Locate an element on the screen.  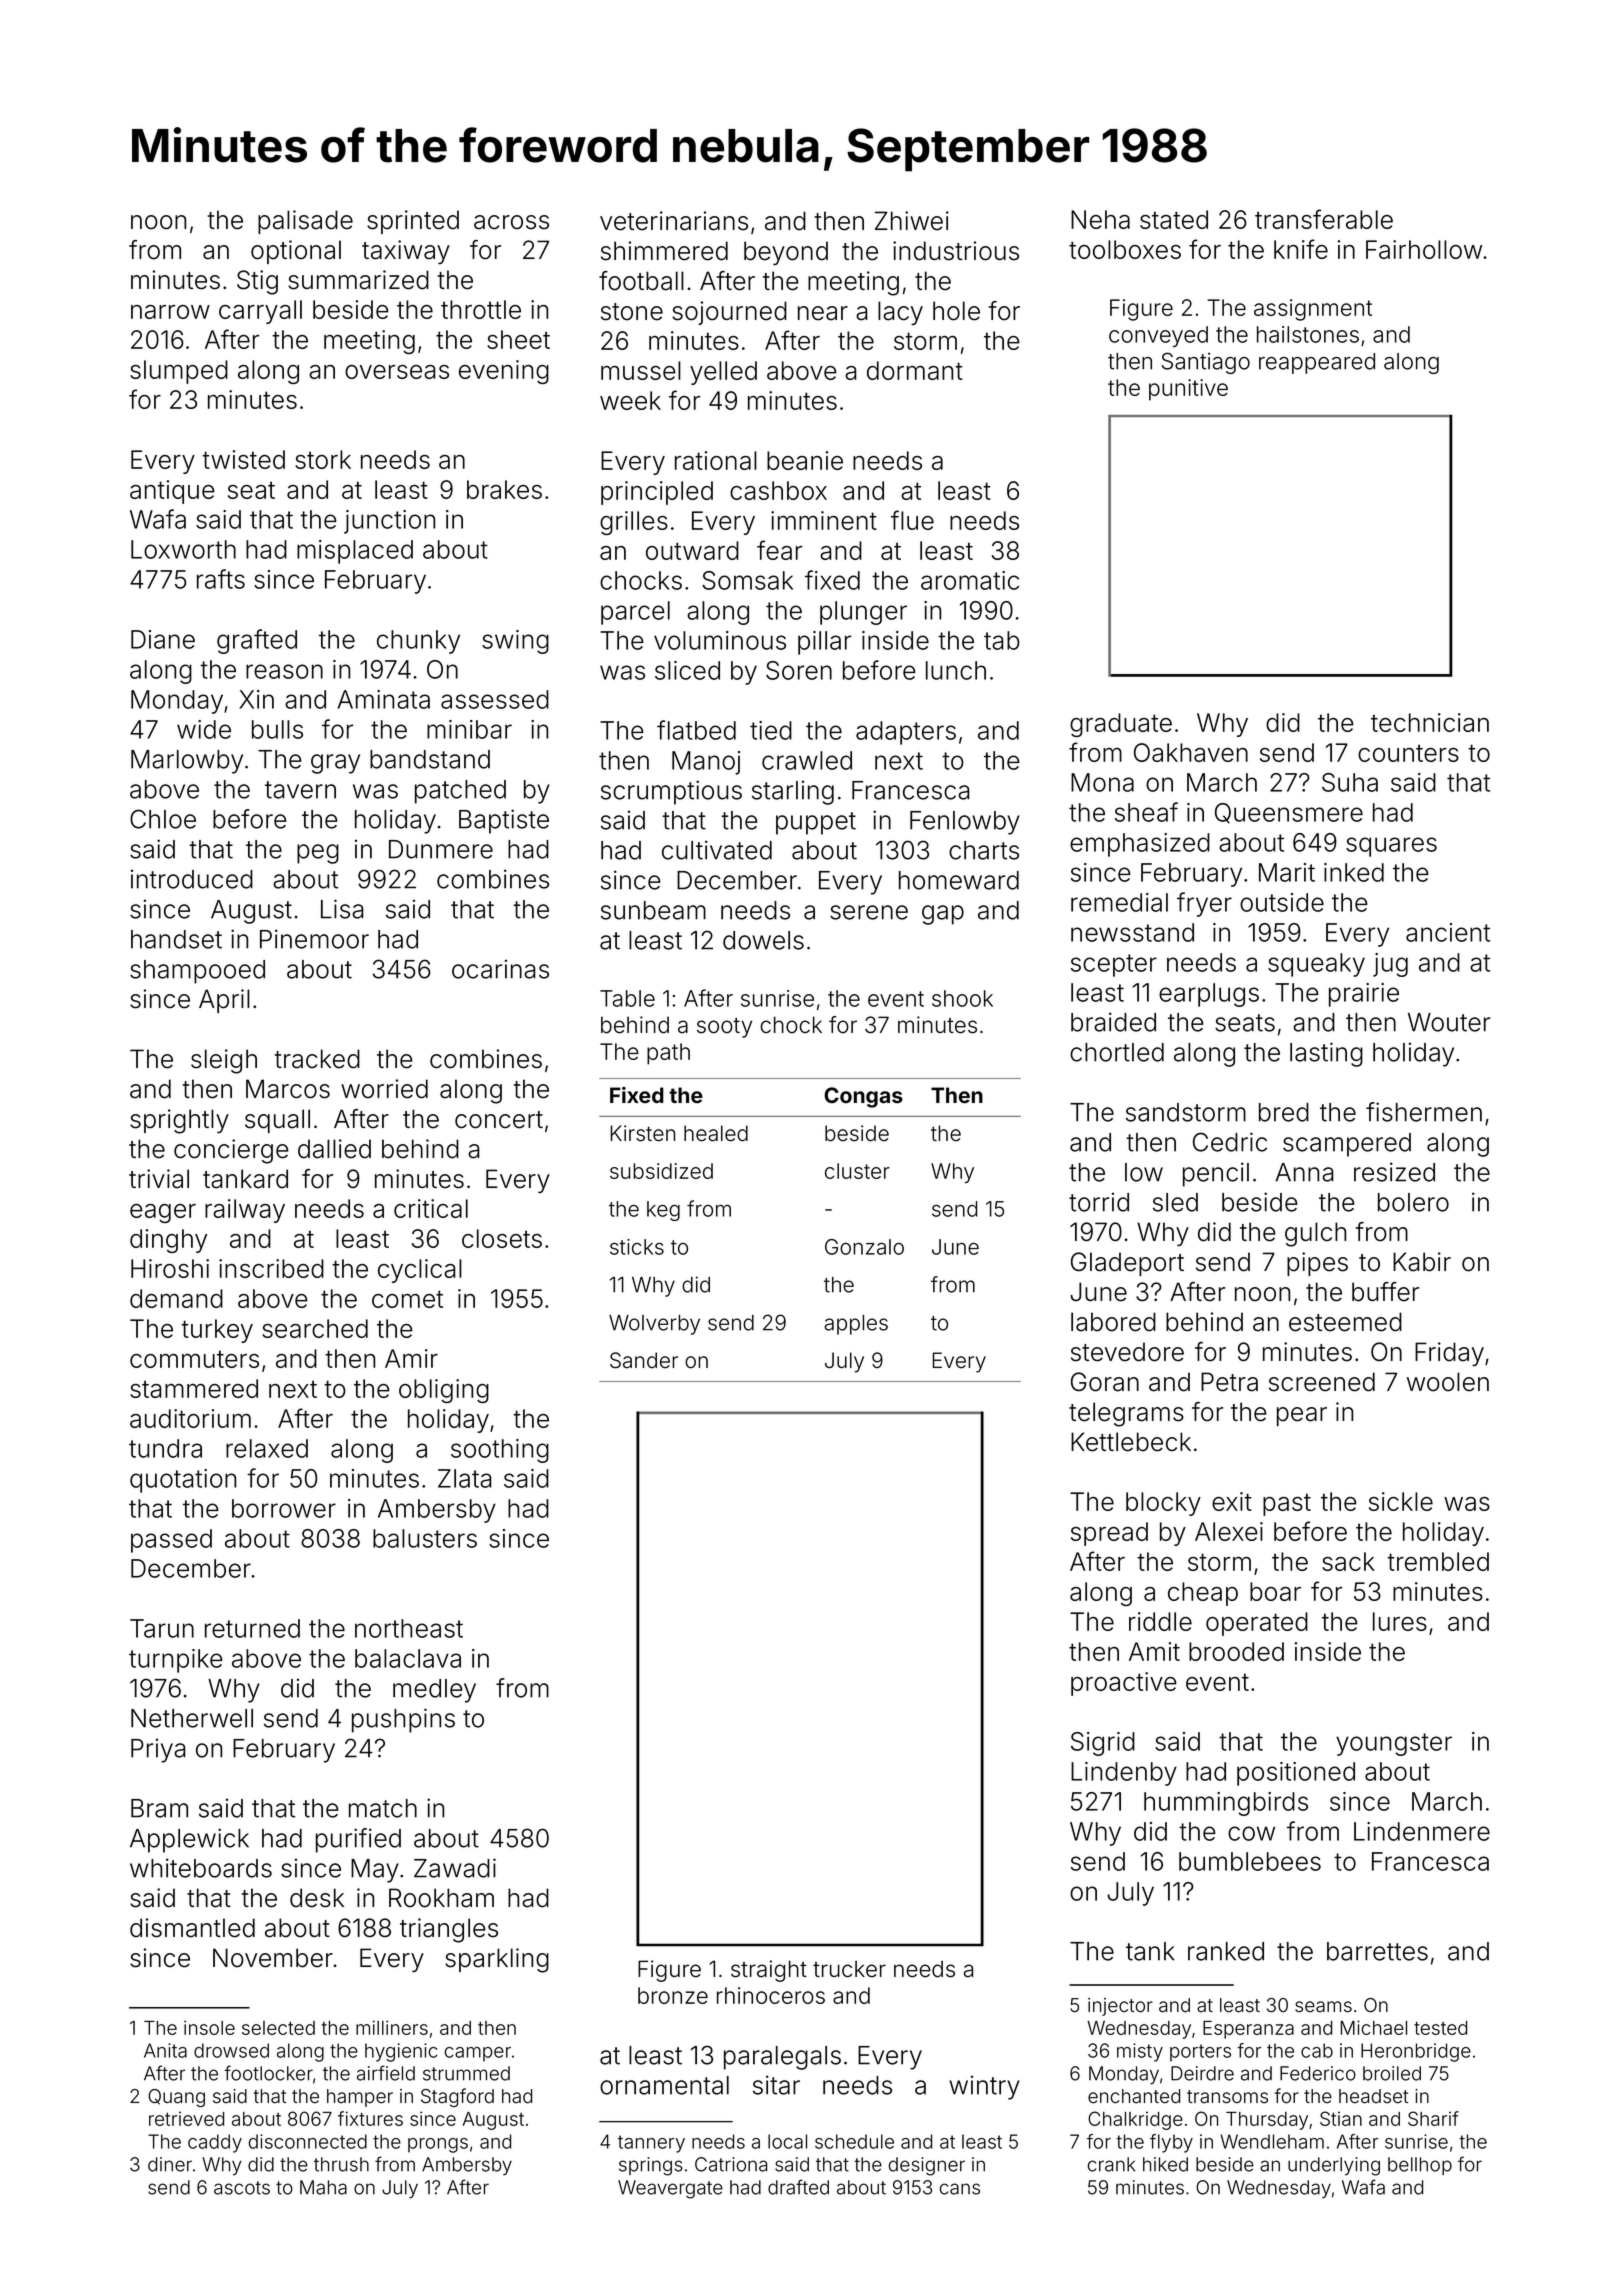
comet is located at coordinates (407, 1299).
